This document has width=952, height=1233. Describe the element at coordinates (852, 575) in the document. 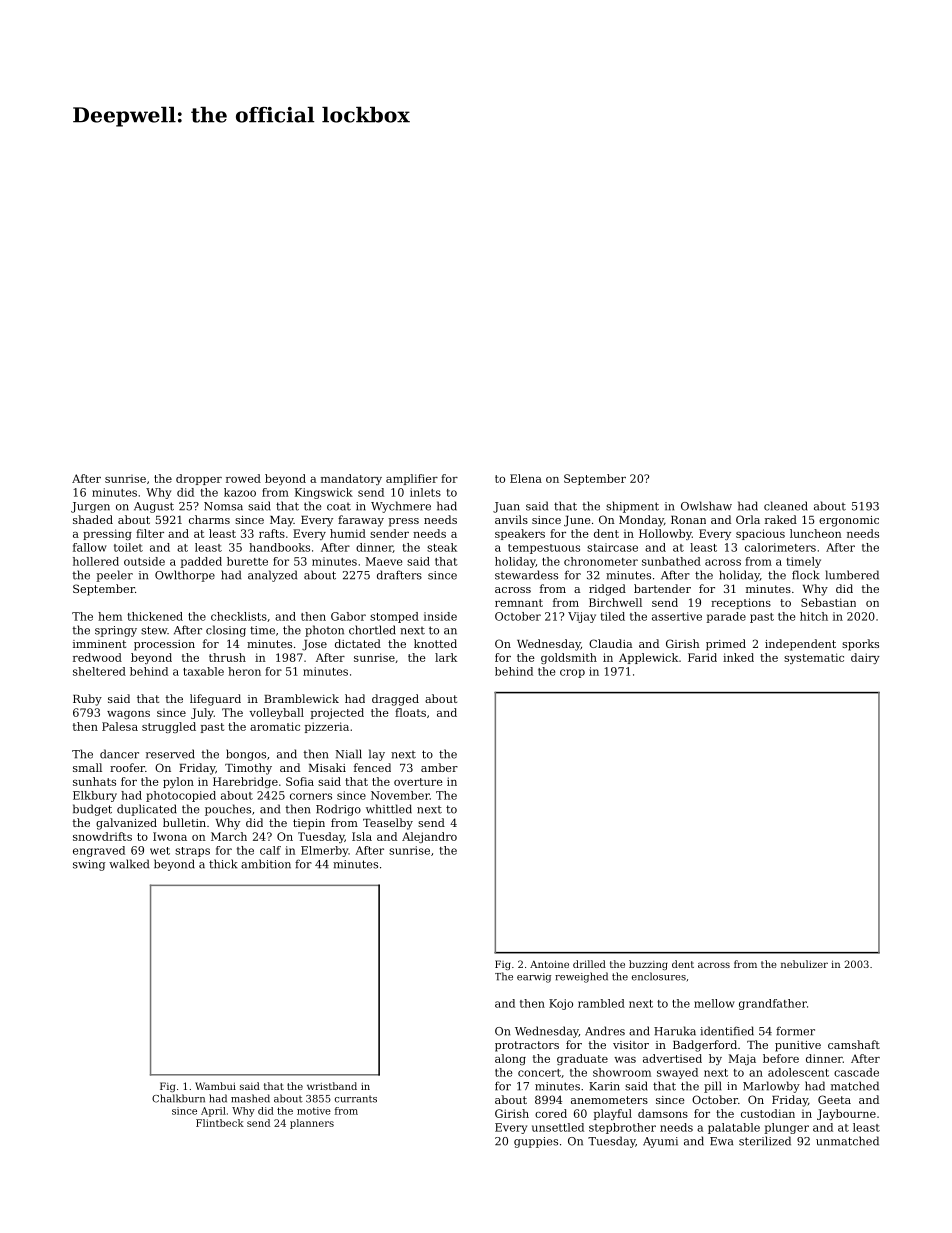

I see `lumbered` at that location.
